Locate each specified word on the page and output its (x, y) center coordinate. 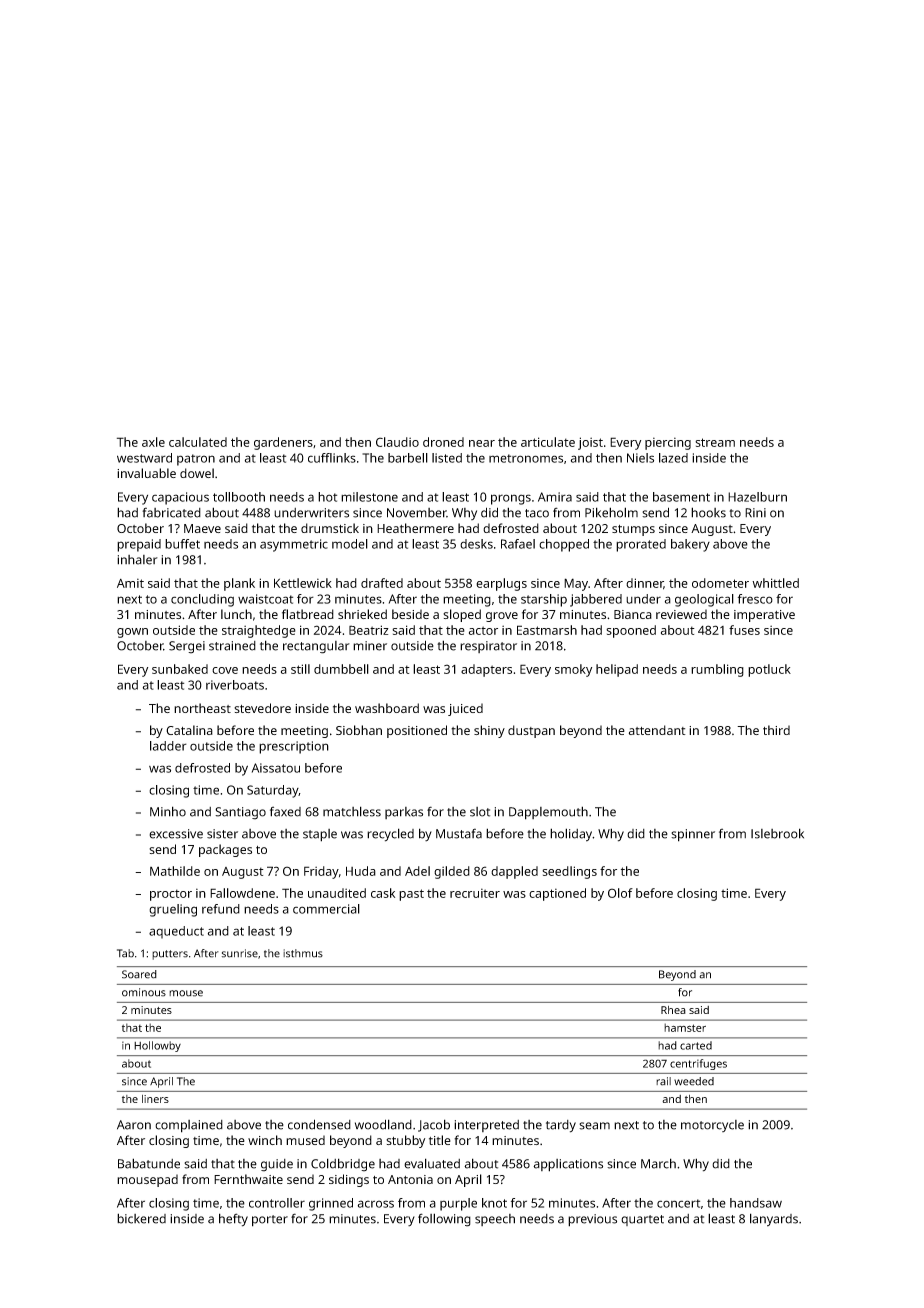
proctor (171, 895)
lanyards (774, 1220)
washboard (387, 708)
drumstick (330, 528)
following (444, 1220)
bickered (141, 1218)
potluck (769, 670)
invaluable (146, 473)
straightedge (259, 631)
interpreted (486, 1126)
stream (715, 442)
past (411, 895)
